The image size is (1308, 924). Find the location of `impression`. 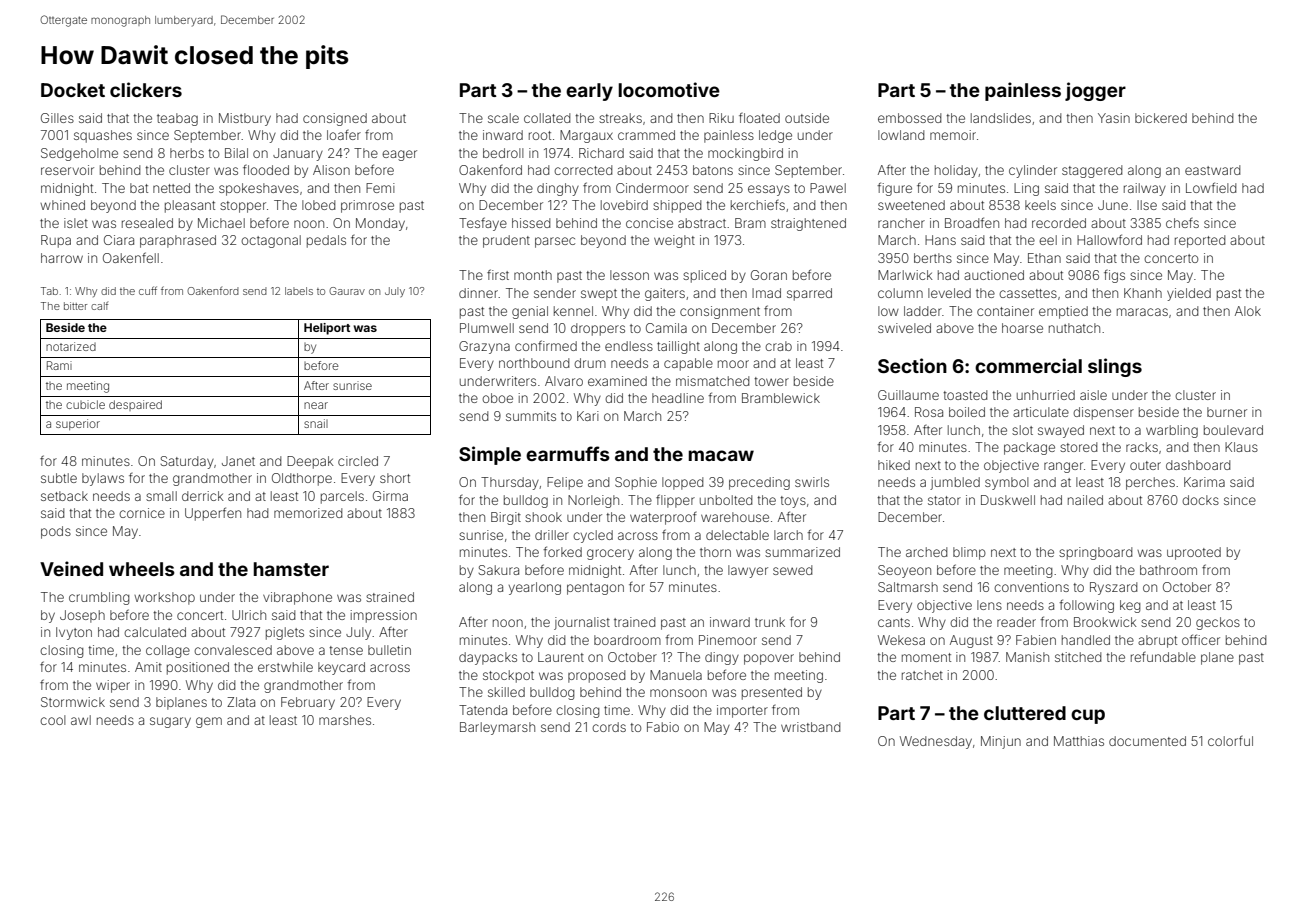

impression is located at coordinates (384, 616).
